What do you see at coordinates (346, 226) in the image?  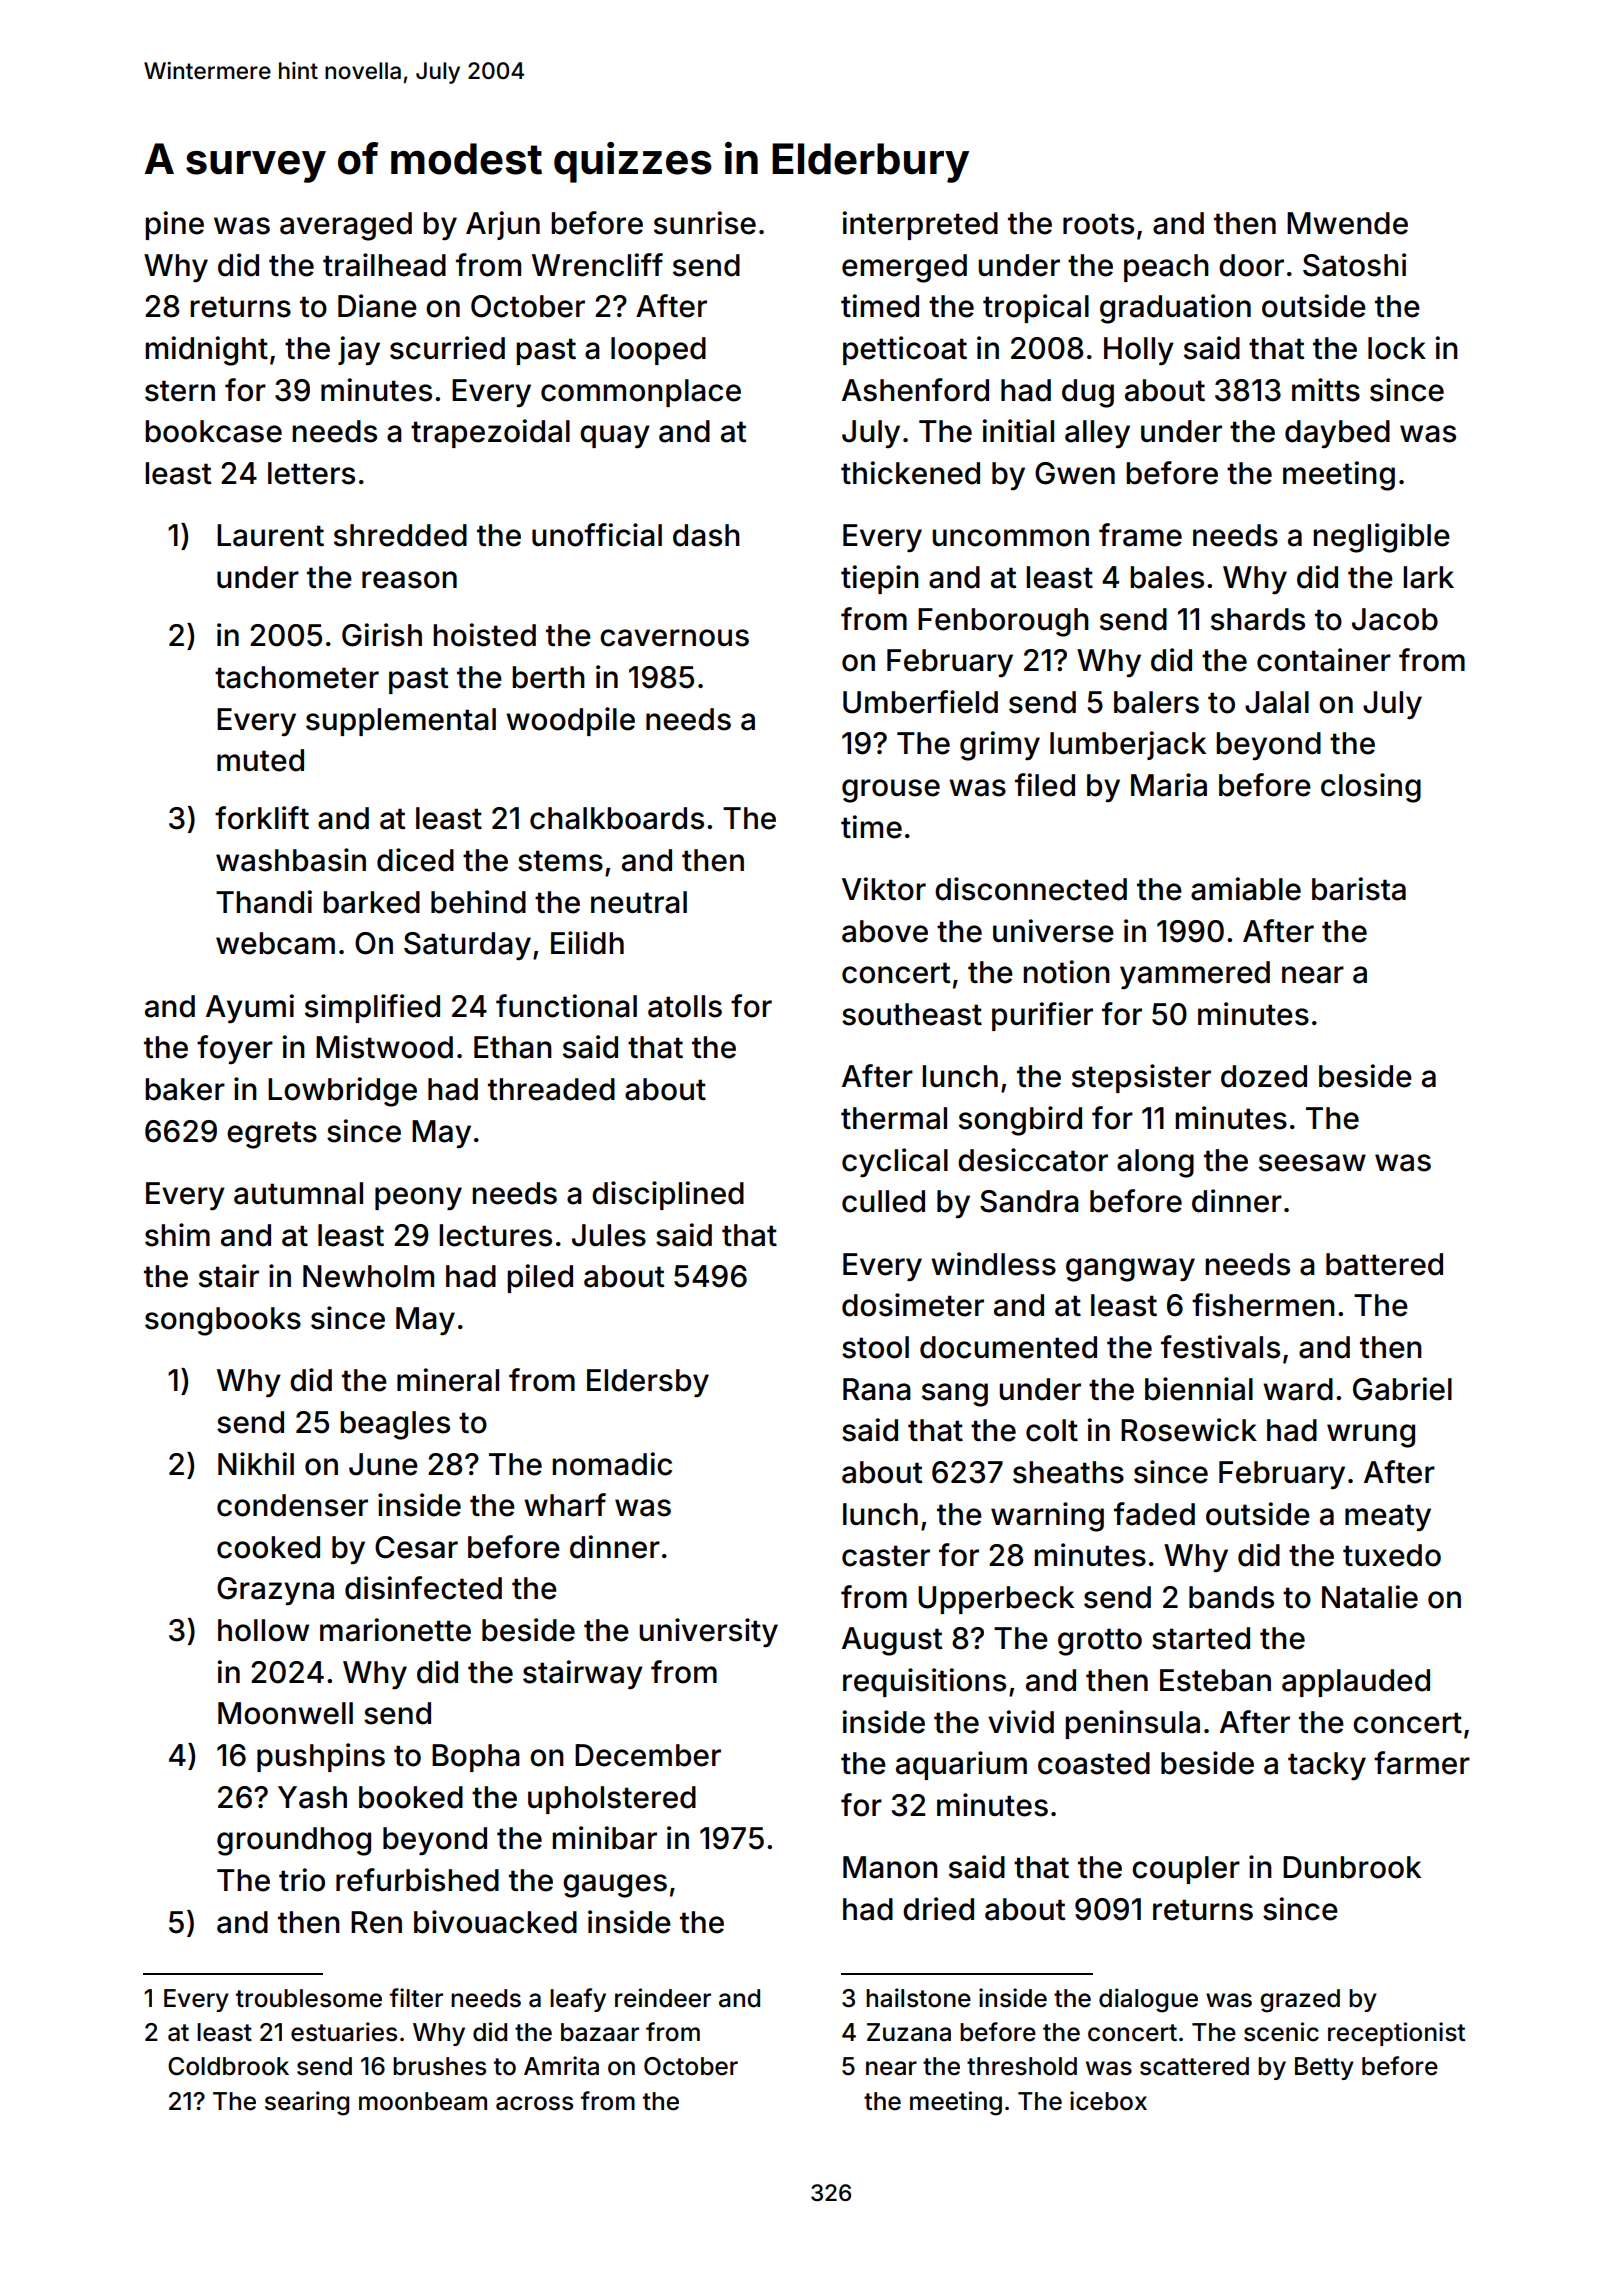 I see `averaged` at bounding box center [346, 226].
